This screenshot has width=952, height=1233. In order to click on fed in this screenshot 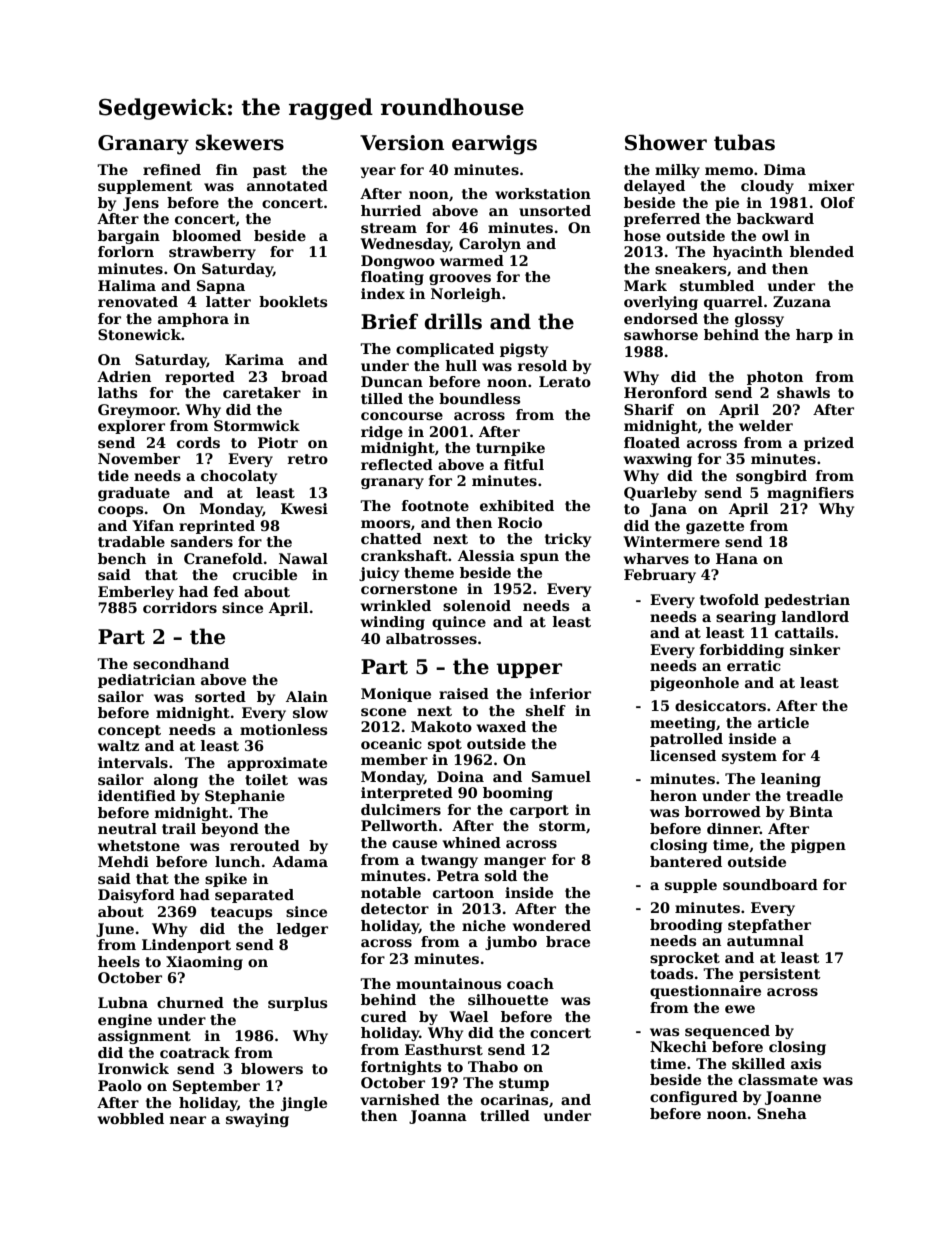, I will do `click(226, 591)`.
